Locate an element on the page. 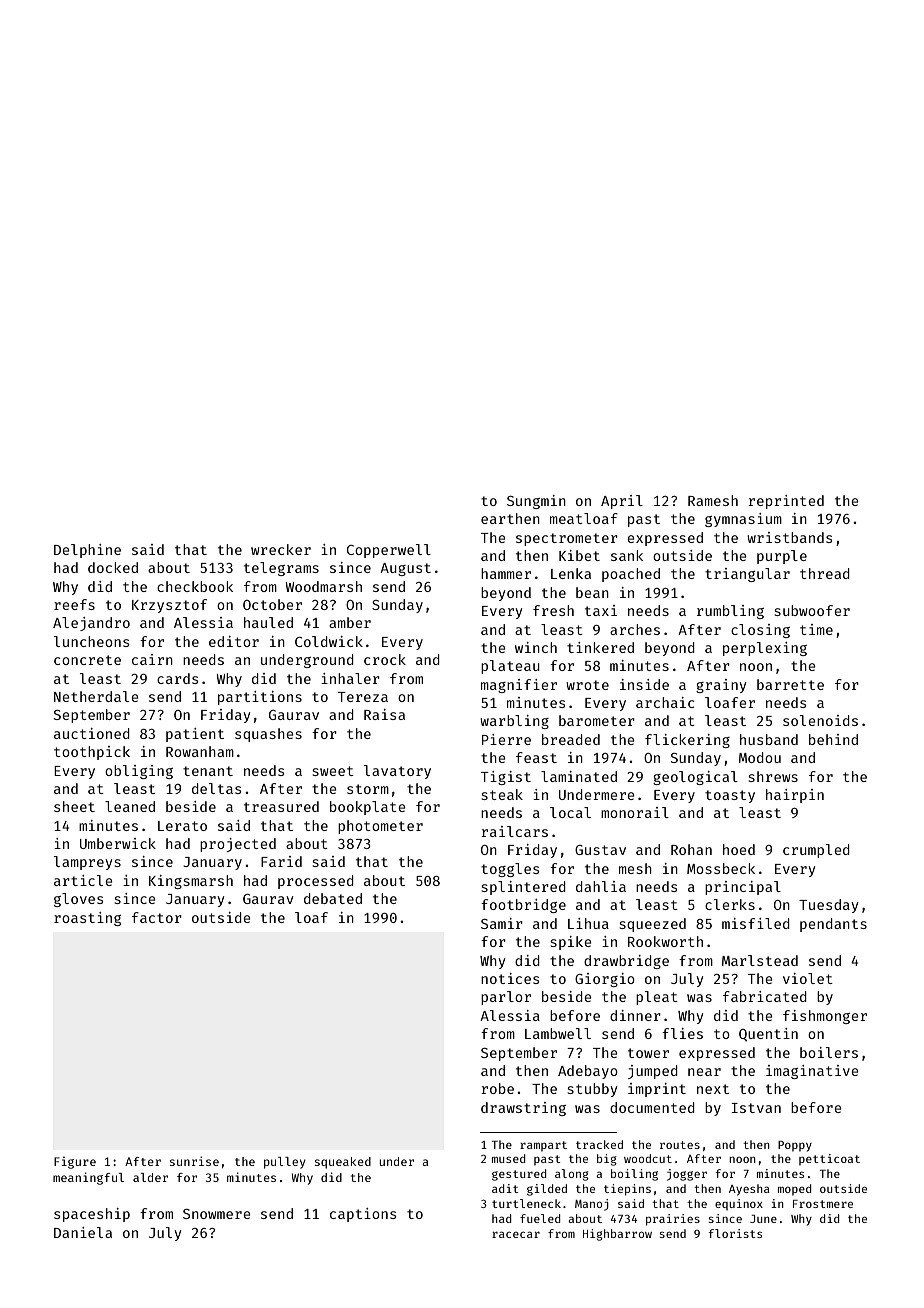  Sungmin is located at coordinates (536, 502).
